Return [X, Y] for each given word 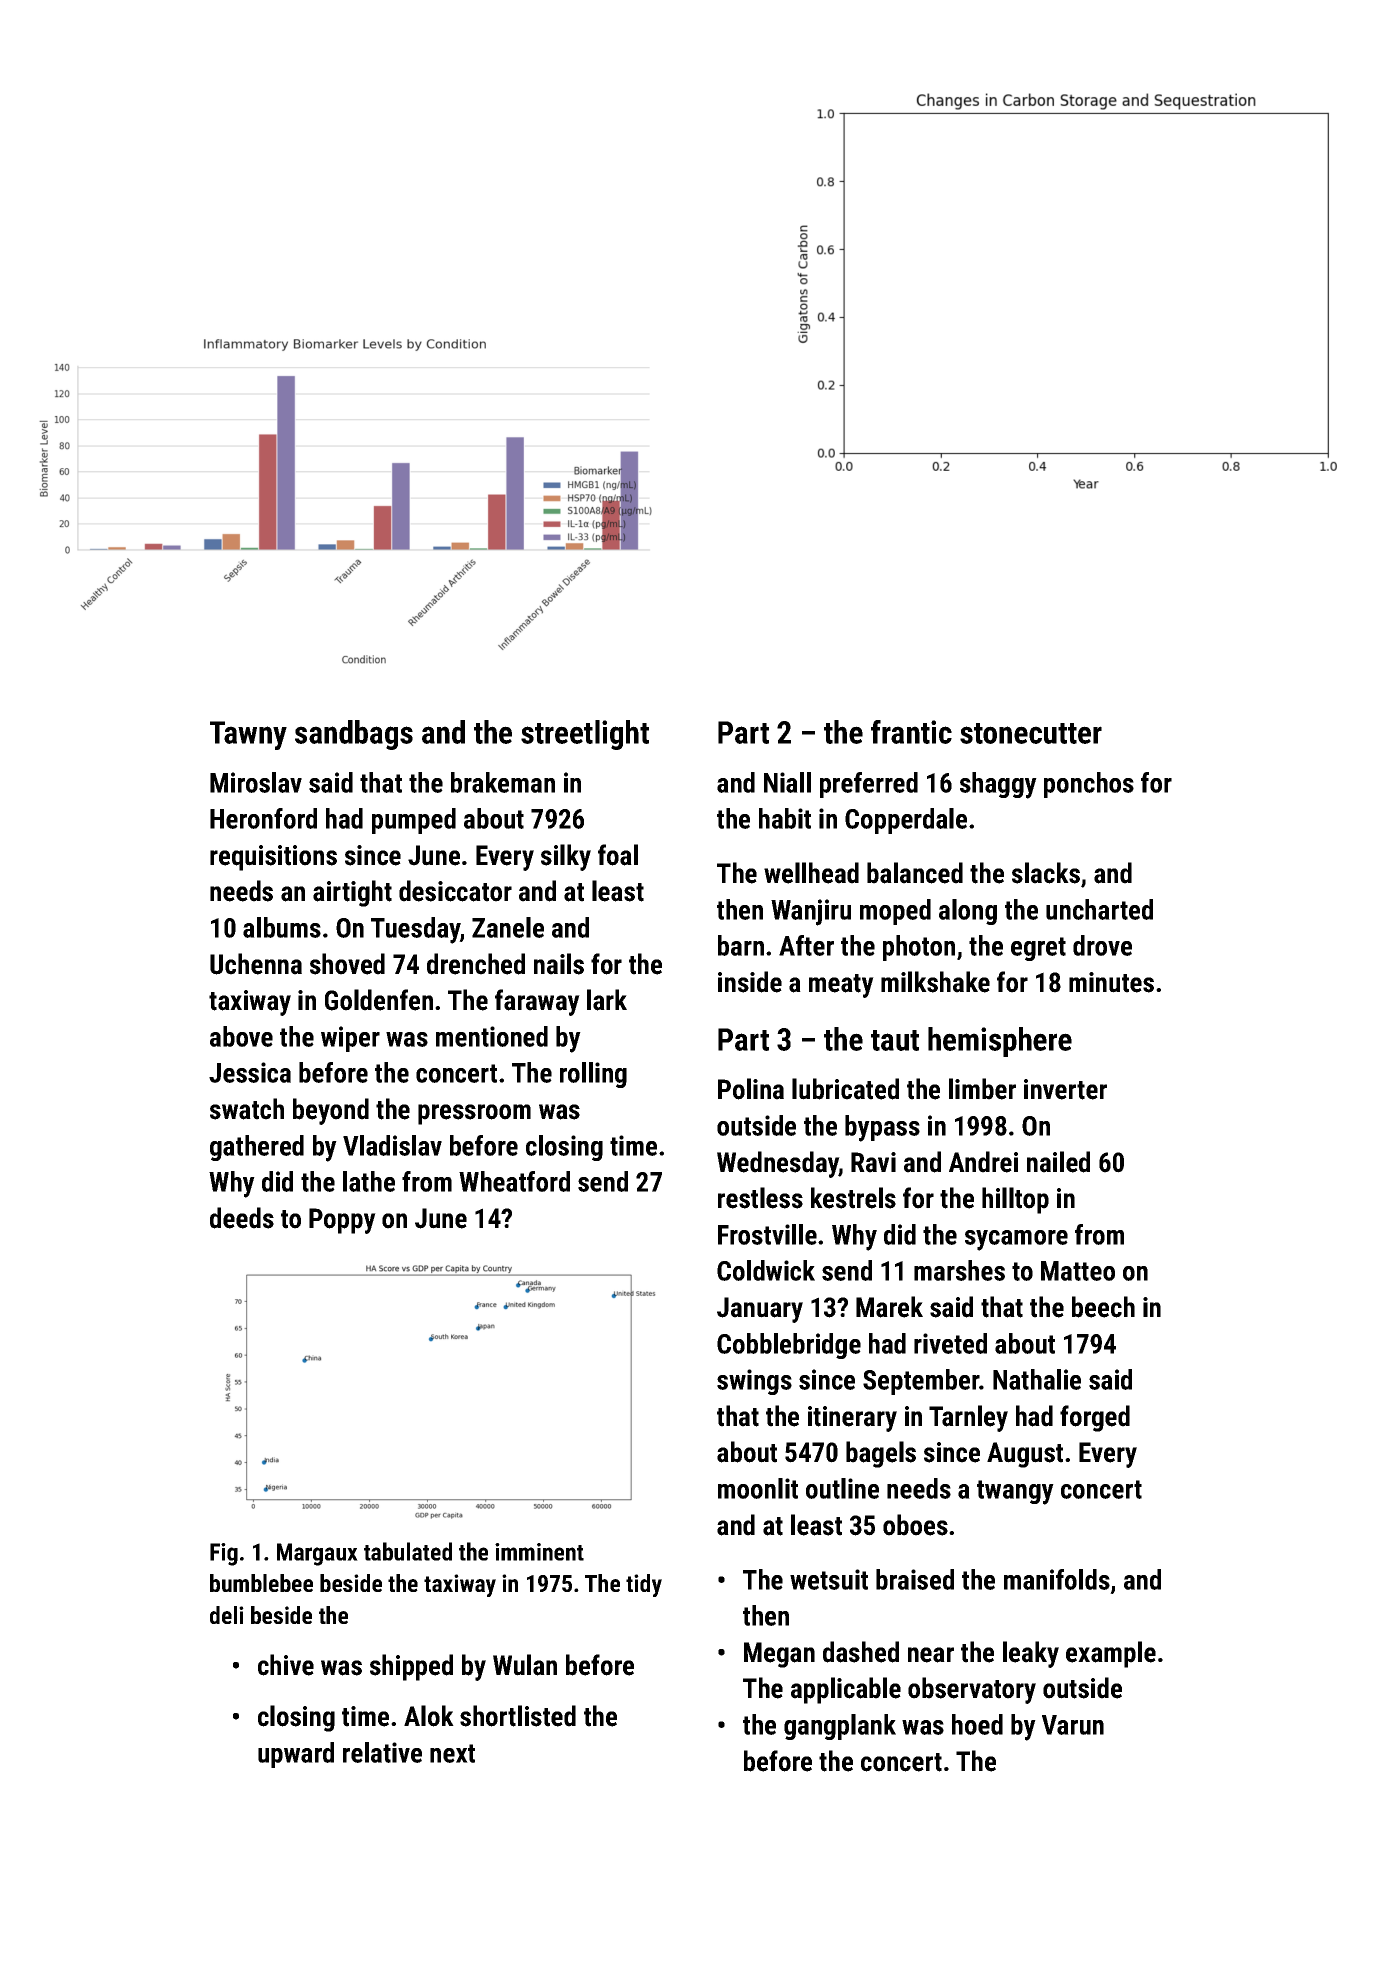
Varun [1073, 1725]
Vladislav [392, 1145]
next [452, 1753]
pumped [414, 821]
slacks [1046, 873]
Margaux [317, 1554]
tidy [644, 1585]
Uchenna [256, 964]
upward [296, 1755]
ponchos [1089, 785]
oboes [915, 1525]
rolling [593, 1075]
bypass [882, 1128]
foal [618, 855]
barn [741, 945]
